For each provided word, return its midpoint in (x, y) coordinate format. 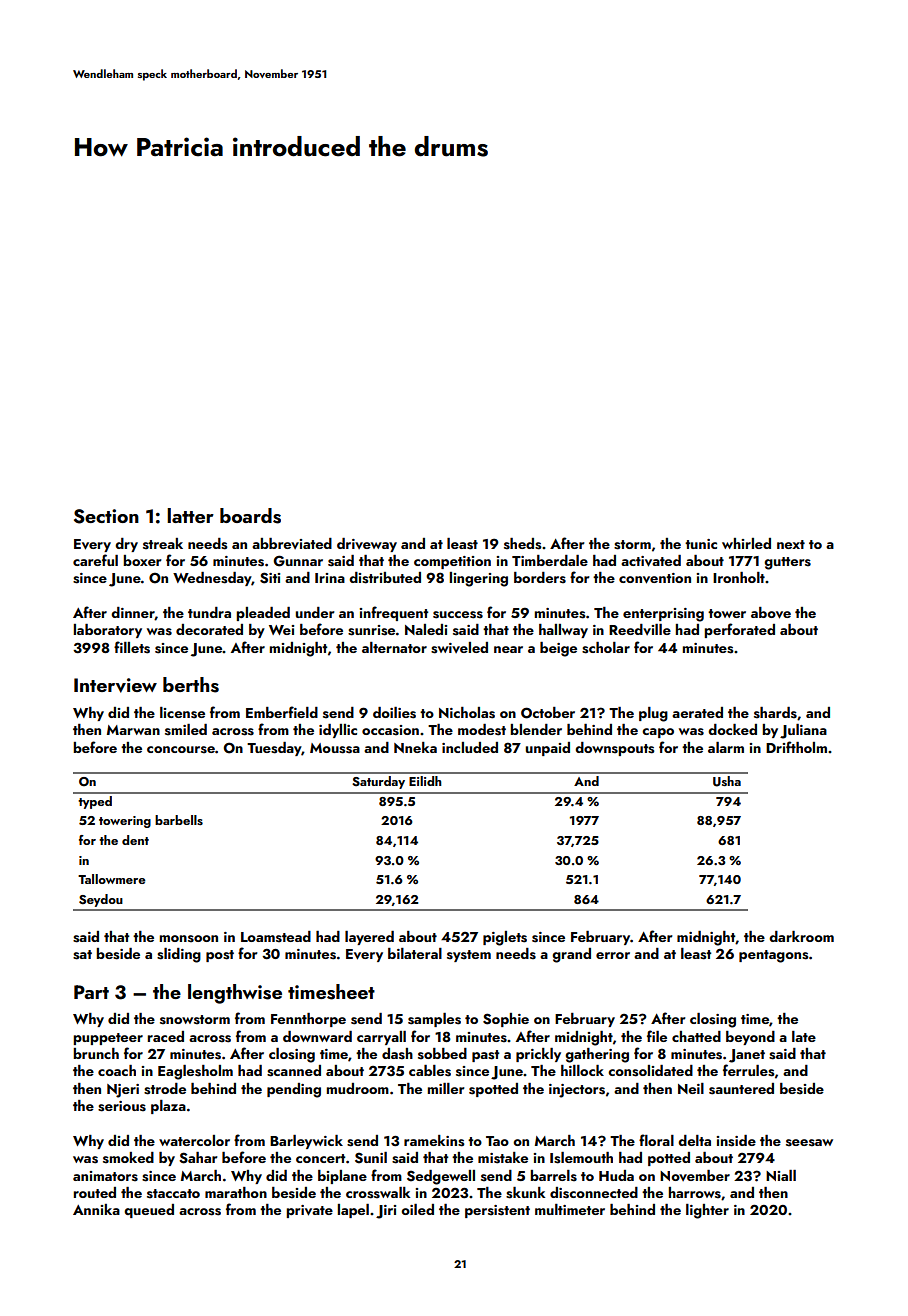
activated (651, 561)
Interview (115, 685)
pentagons (774, 956)
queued (149, 1211)
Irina (330, 578)
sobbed (442, 1054)
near (508, 649)
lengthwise (235, 994)
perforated (739, 630)
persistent (497, 1211)
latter (190, 515)
